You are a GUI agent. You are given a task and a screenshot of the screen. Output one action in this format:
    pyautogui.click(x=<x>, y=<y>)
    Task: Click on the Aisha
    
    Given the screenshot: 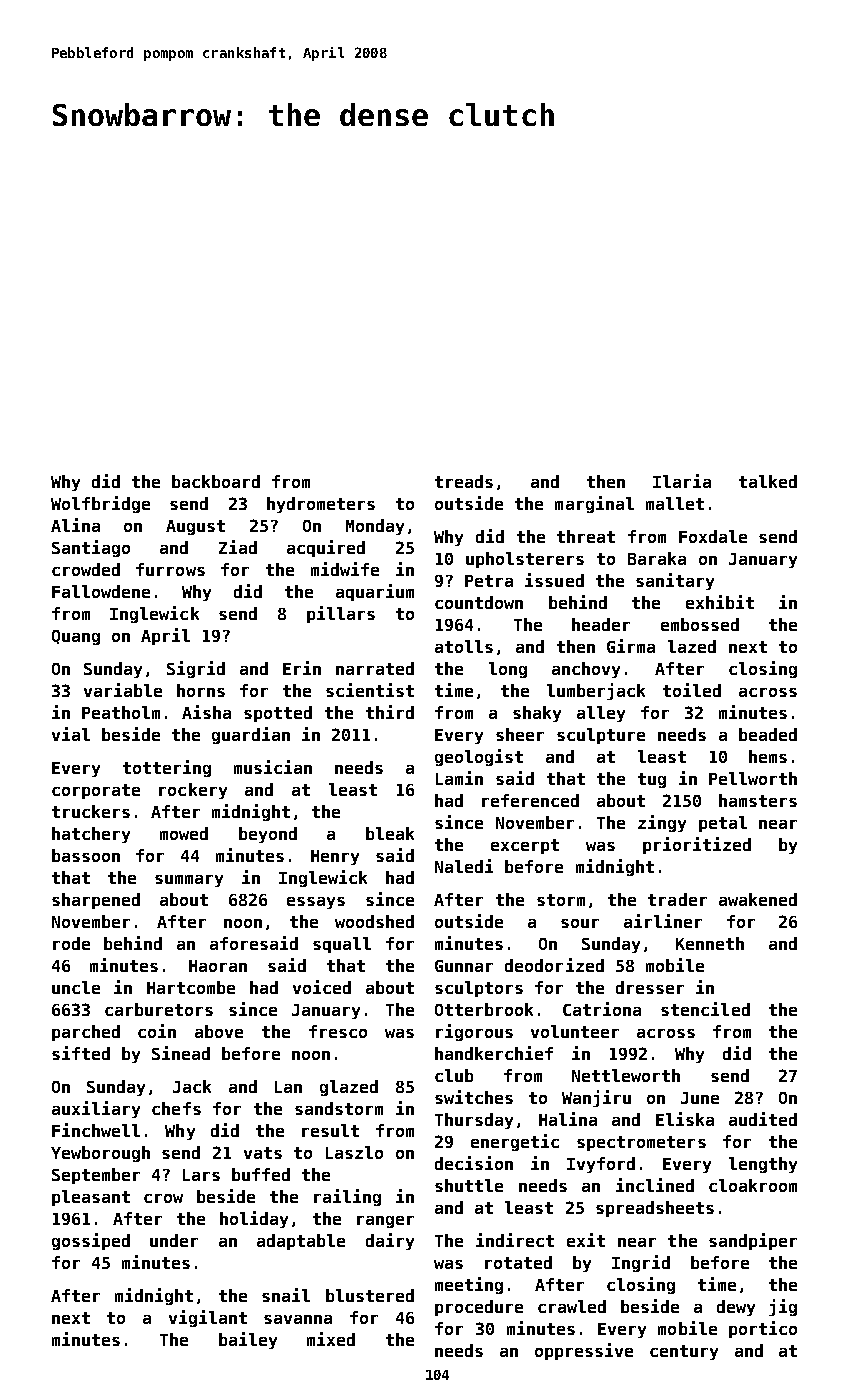 What is the action you would take?
    pyautogui.click(x=206, y=712)
